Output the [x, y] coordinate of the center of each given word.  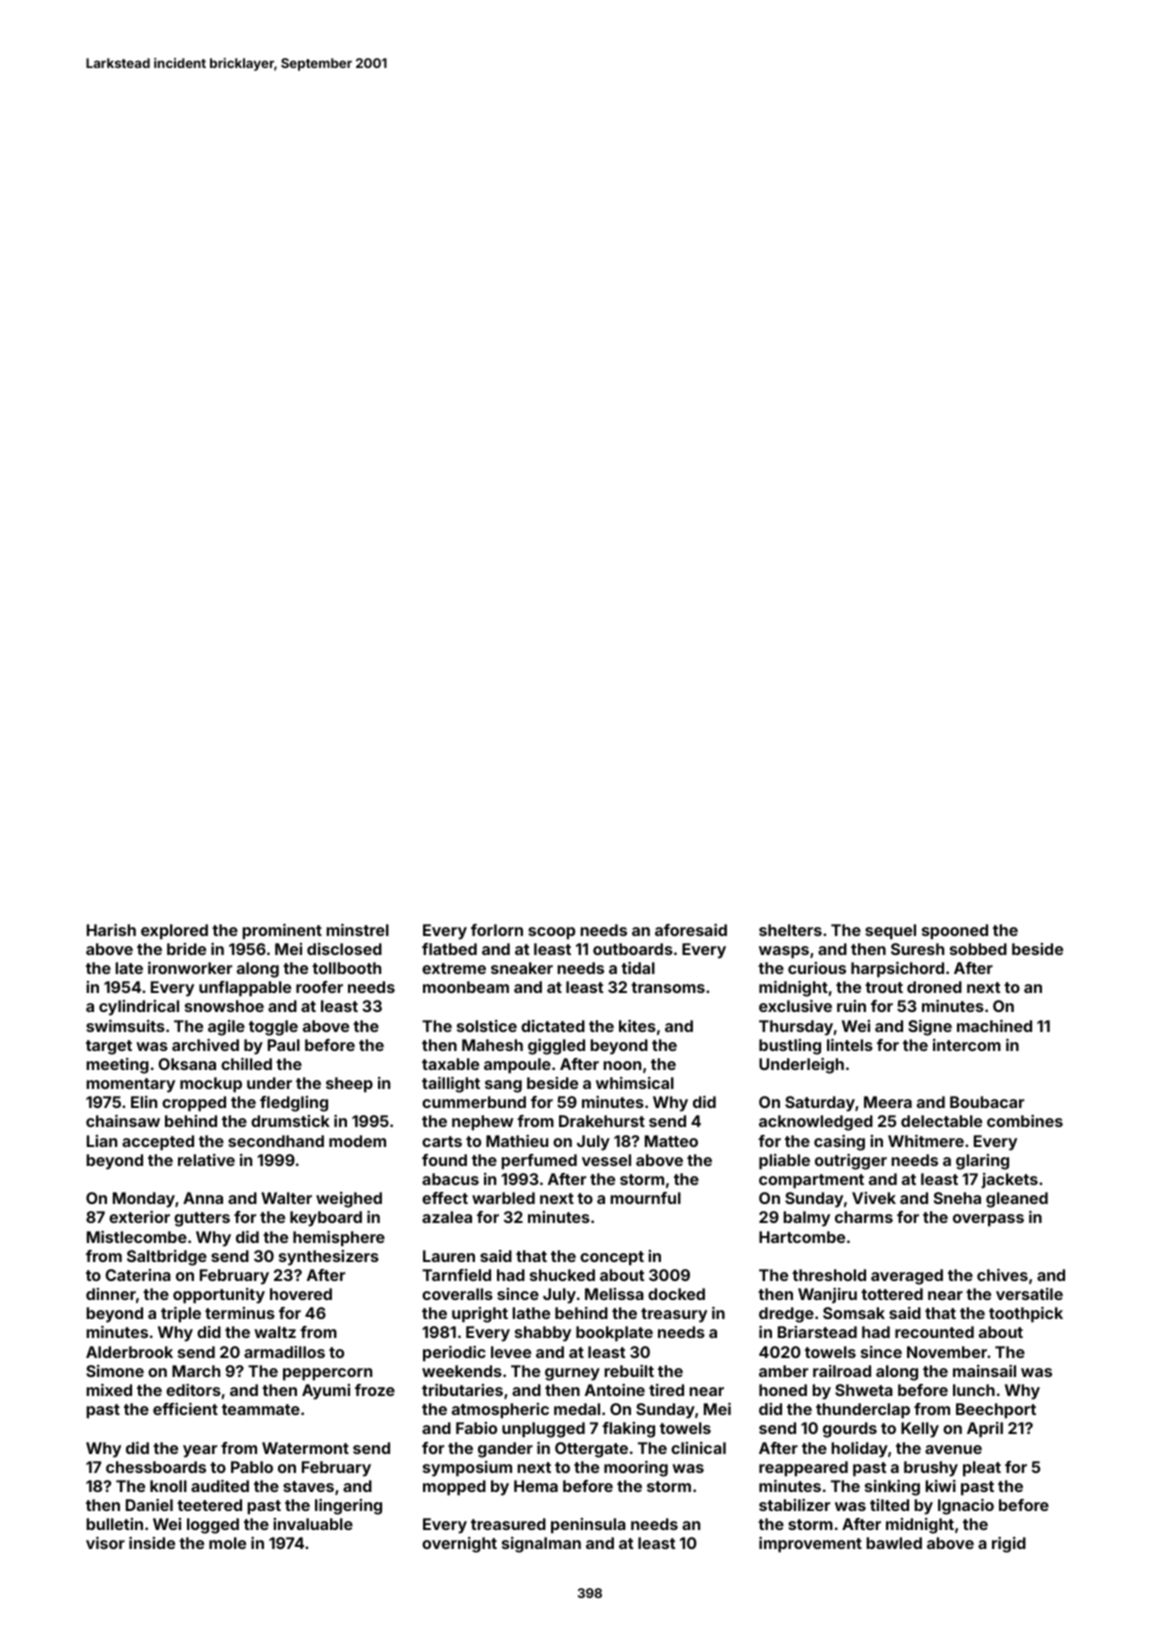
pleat [982, 1469]
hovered [301, 1294]
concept [612, 1258]
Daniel [149, 1505]
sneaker [522, 968]
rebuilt [629, 1371]
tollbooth [346, 968]
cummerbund [474, 1102]
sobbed [978, 949]
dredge [786, 1315]
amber [783, 1371]
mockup [211, 1085]
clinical [698, 1448]
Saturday [820, 1104]
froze [375, 1390]
